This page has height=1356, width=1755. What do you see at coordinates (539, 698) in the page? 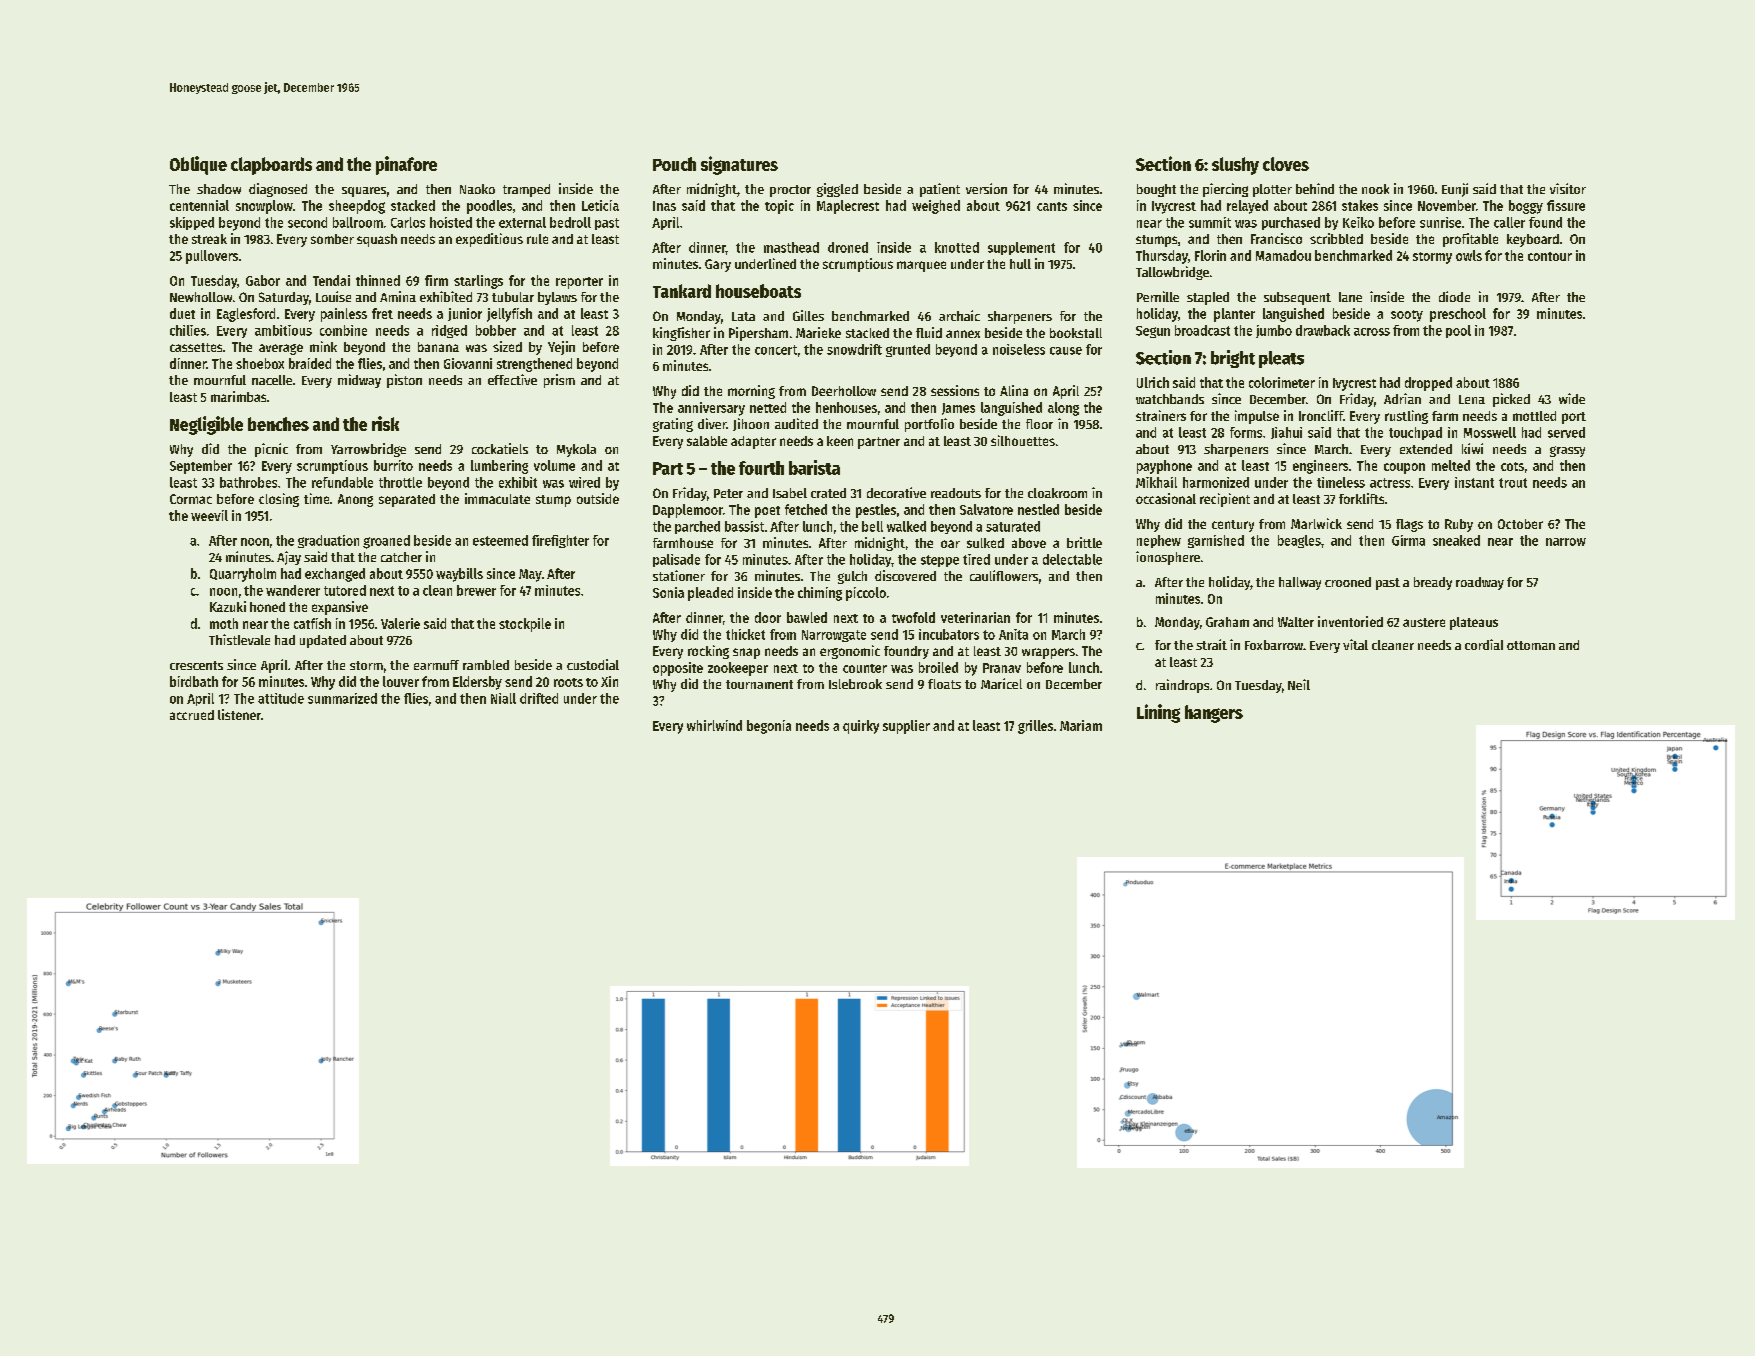
I see `drifted` at bounding box center [539, 698].
